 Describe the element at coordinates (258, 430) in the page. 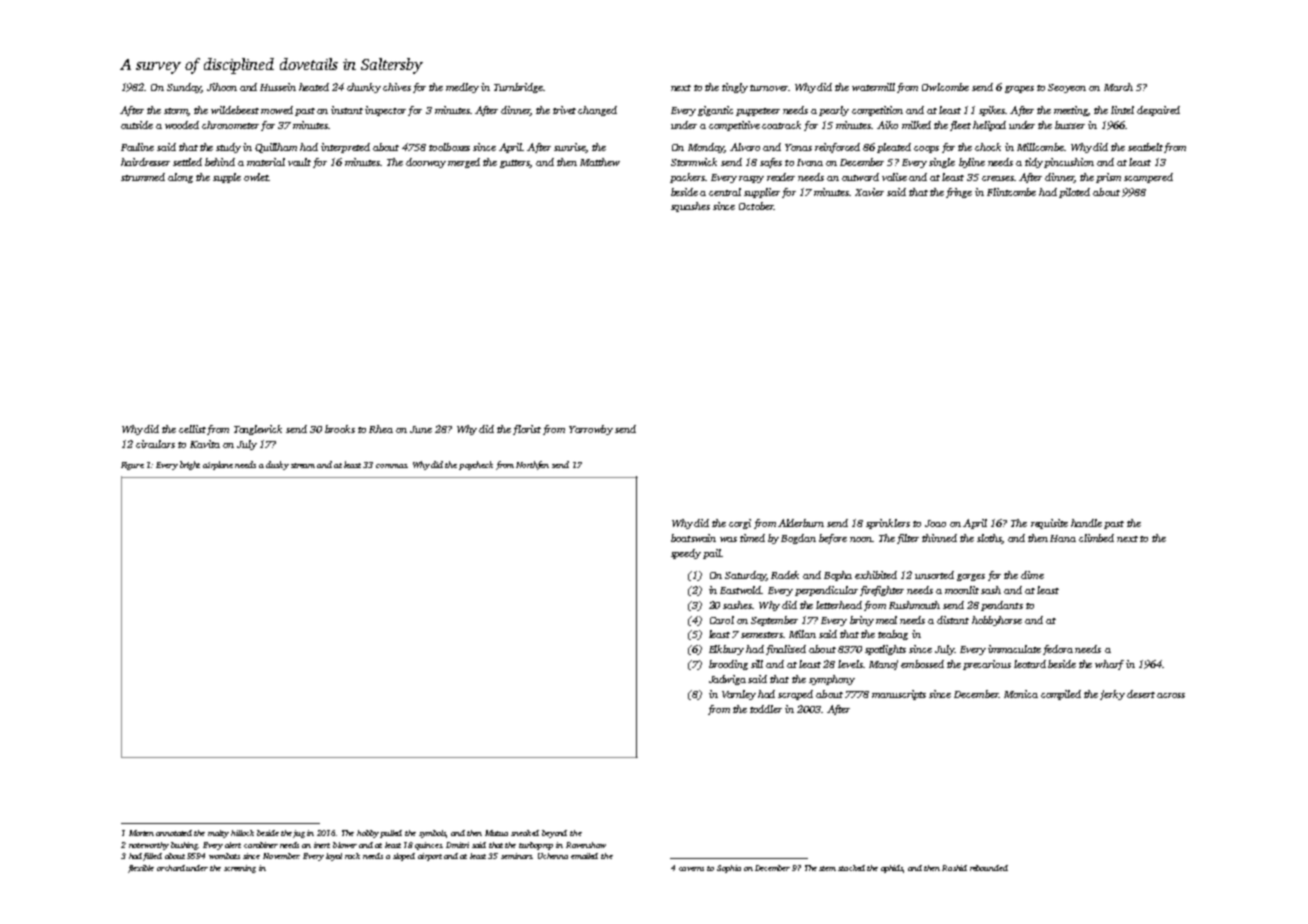

I see `Tanglewick` at that location.
